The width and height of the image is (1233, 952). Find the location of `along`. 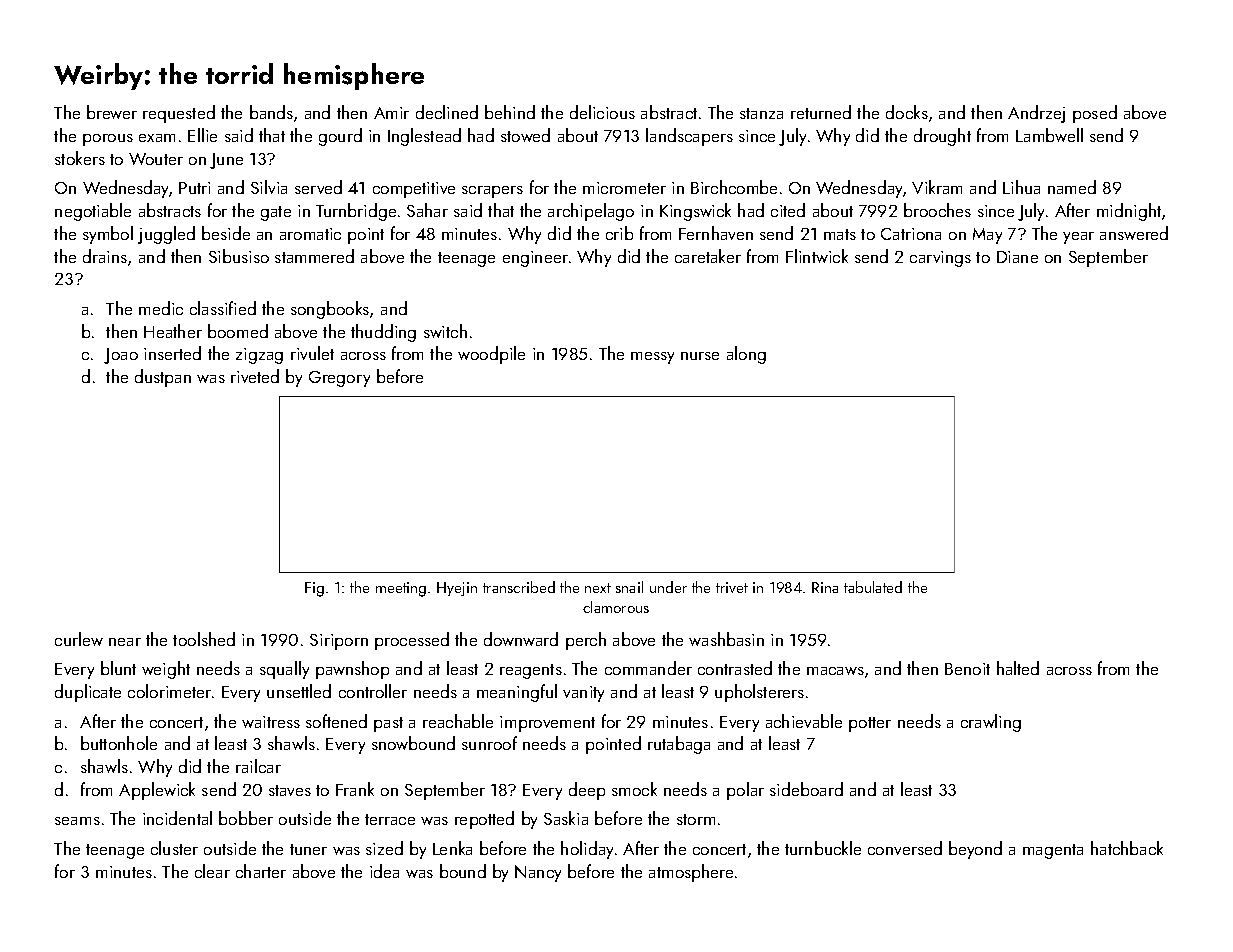

along is located at coordinates (746, 355).
